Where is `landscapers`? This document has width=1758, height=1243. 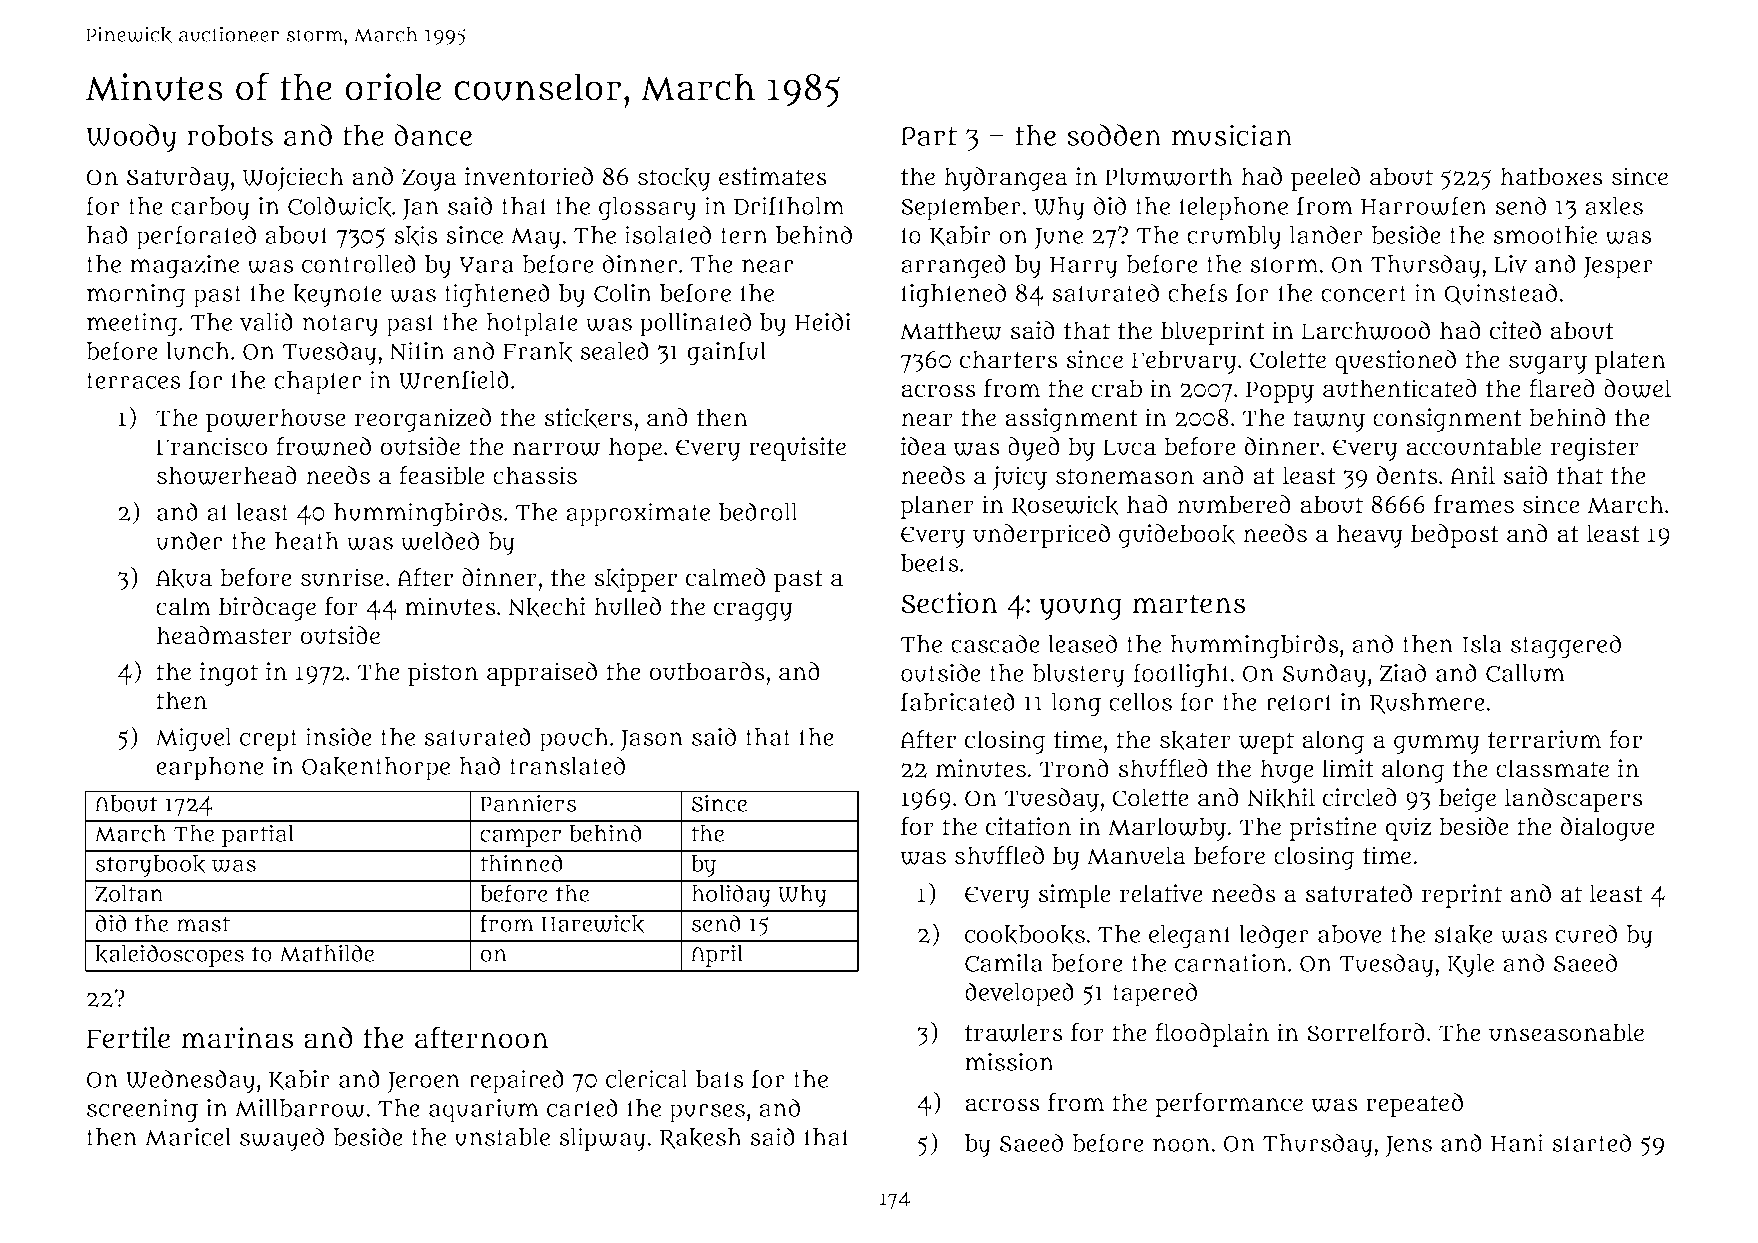
landscapers is located at coordinates (1574, 800).
